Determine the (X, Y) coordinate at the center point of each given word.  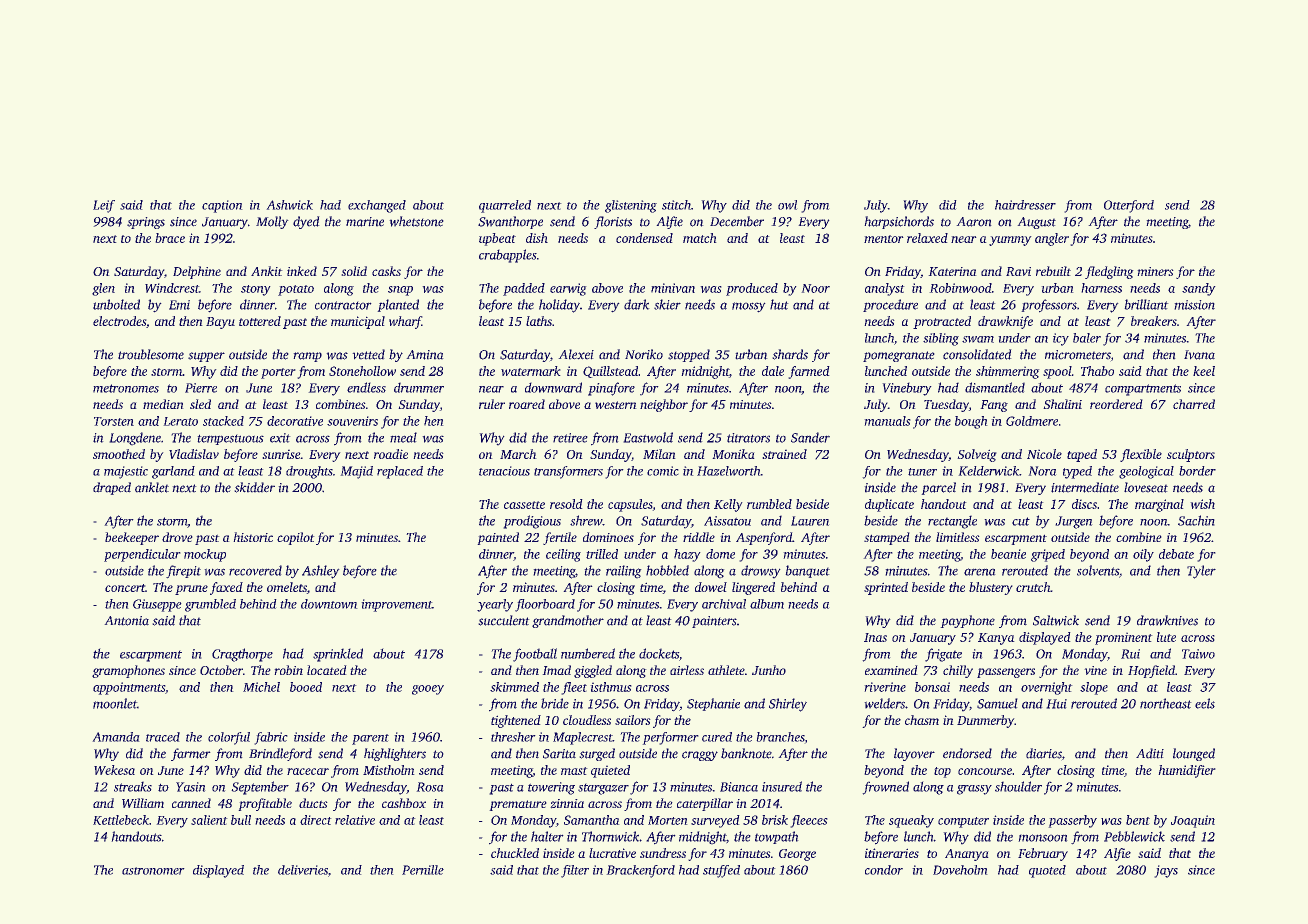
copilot (296, 538)
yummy (1010, 241)
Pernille (423, 870)
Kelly (728, 505)
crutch (1033, 587)
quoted (1047, 871)
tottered (260, 321)
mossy (749, 307)
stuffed (721, 871)
